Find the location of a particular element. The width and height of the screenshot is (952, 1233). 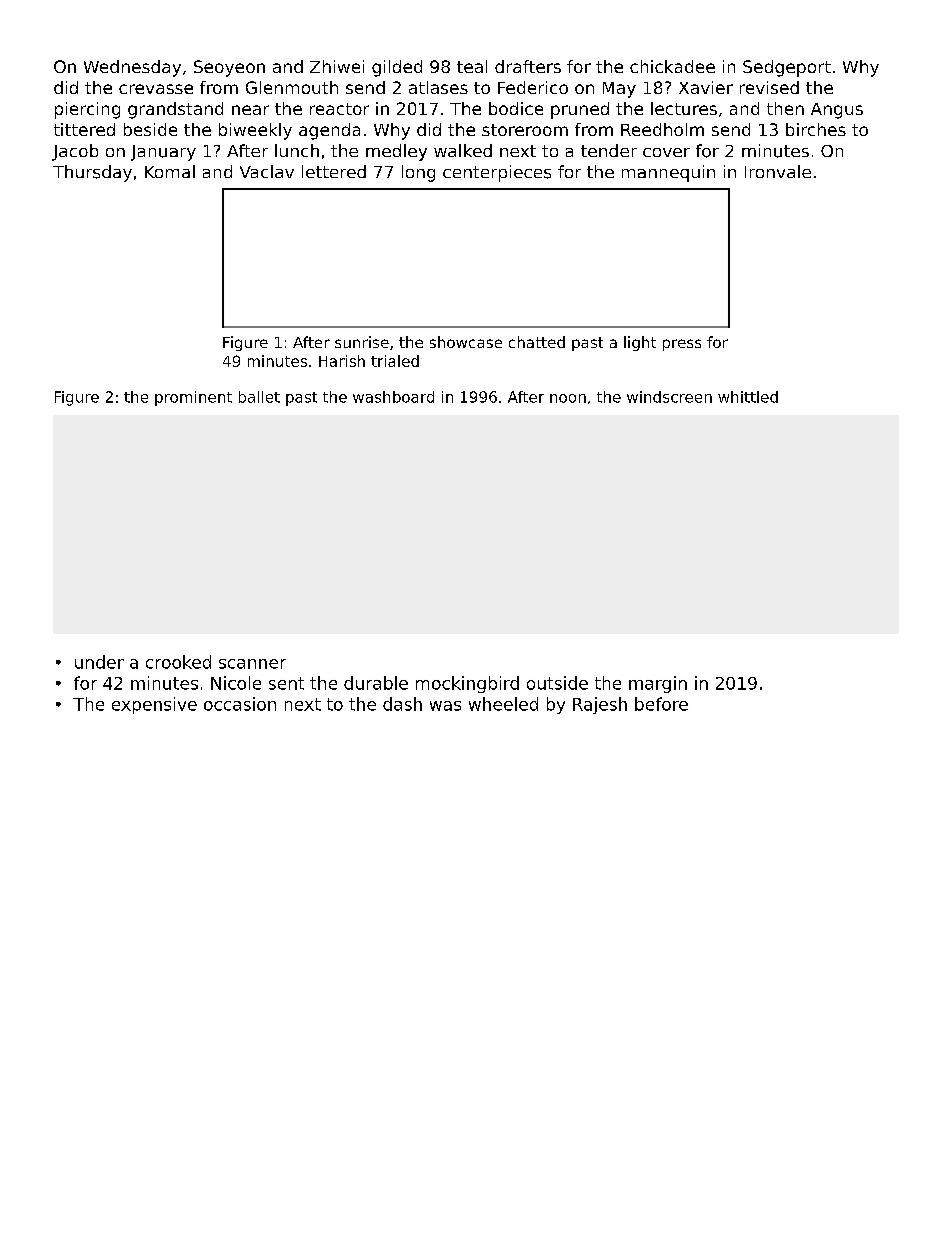

sunrise is located at coordinates (362, 342).
